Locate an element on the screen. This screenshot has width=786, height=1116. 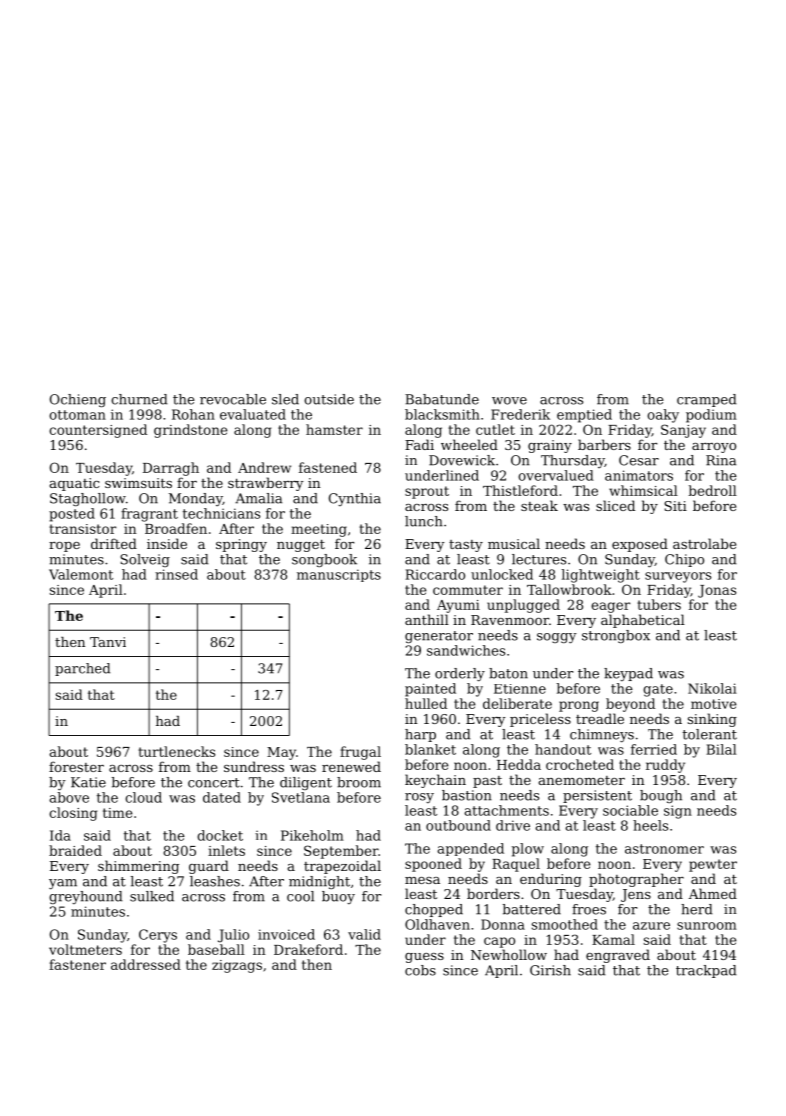
orderly is located at coordinates (460, 674).
